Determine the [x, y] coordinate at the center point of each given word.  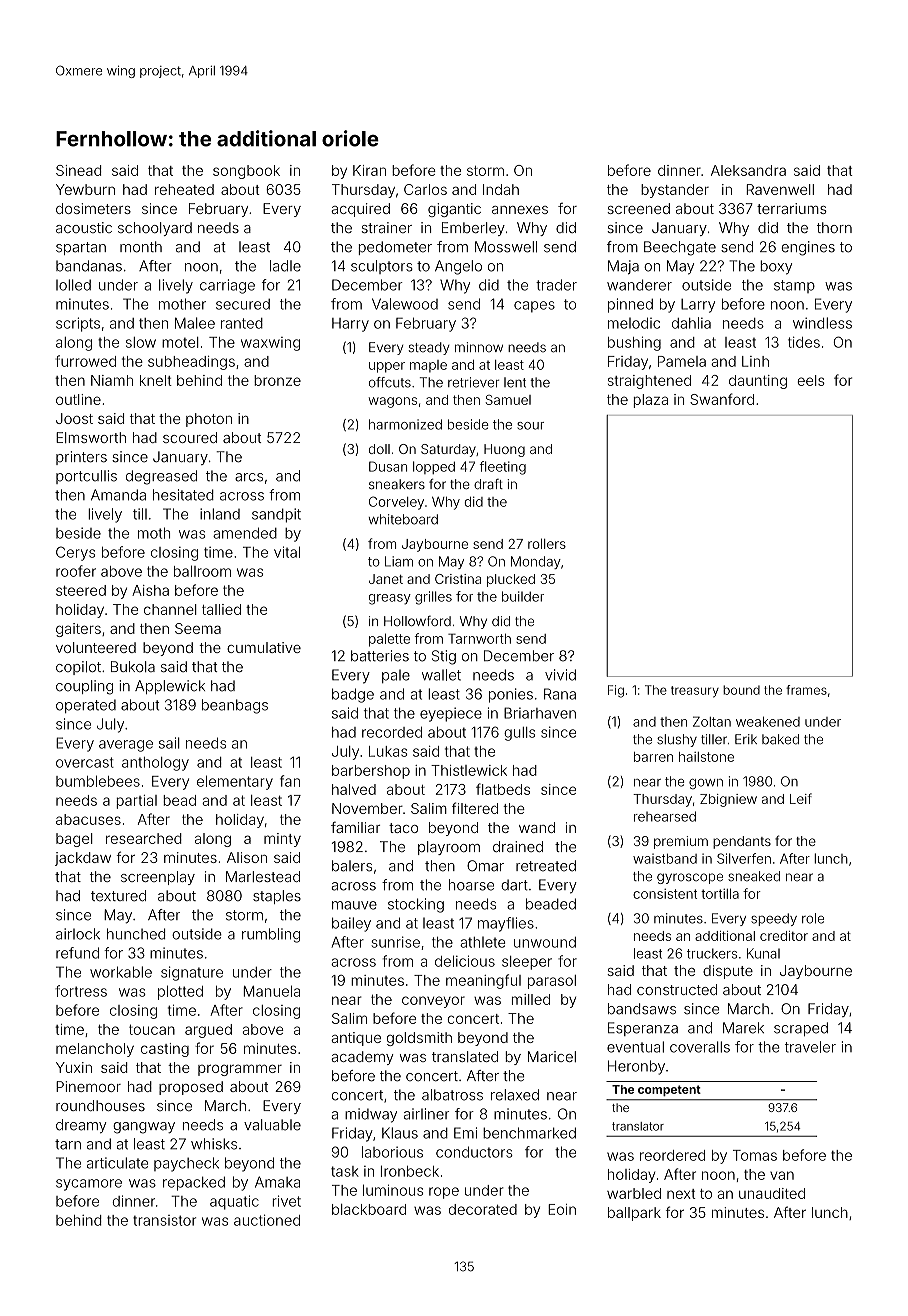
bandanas [89, 266]
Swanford [722, 399]
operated [86, 706]
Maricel [552, 1056]
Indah [501, 189]
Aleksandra [748, 170]
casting [165, 1050]
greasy [390, 599]
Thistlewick [469, 770]
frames [806, 690]
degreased [161, 477]
